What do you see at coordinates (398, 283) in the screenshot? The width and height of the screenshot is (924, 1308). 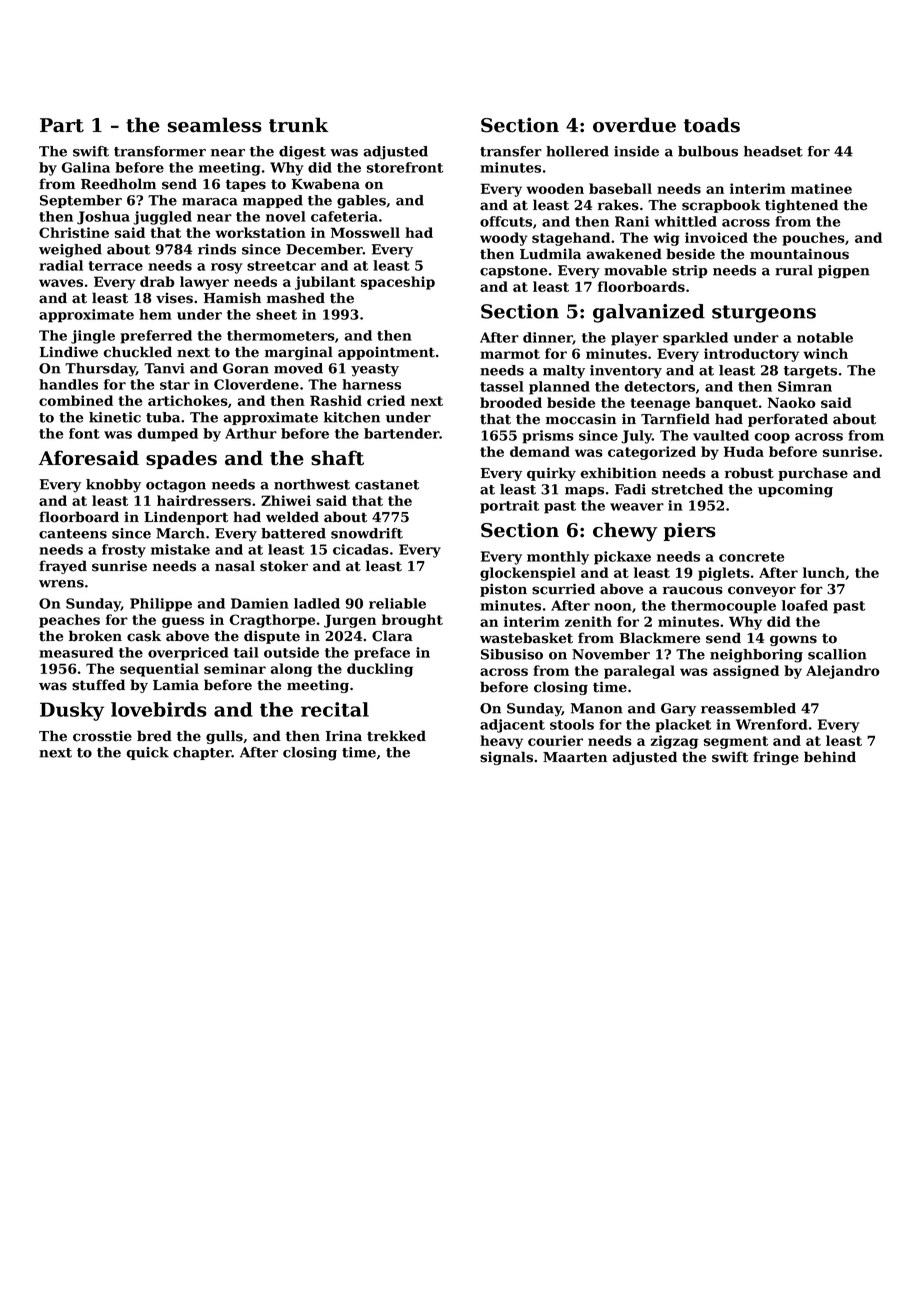 I see `spaceship` at bounding box center [398, 283].
